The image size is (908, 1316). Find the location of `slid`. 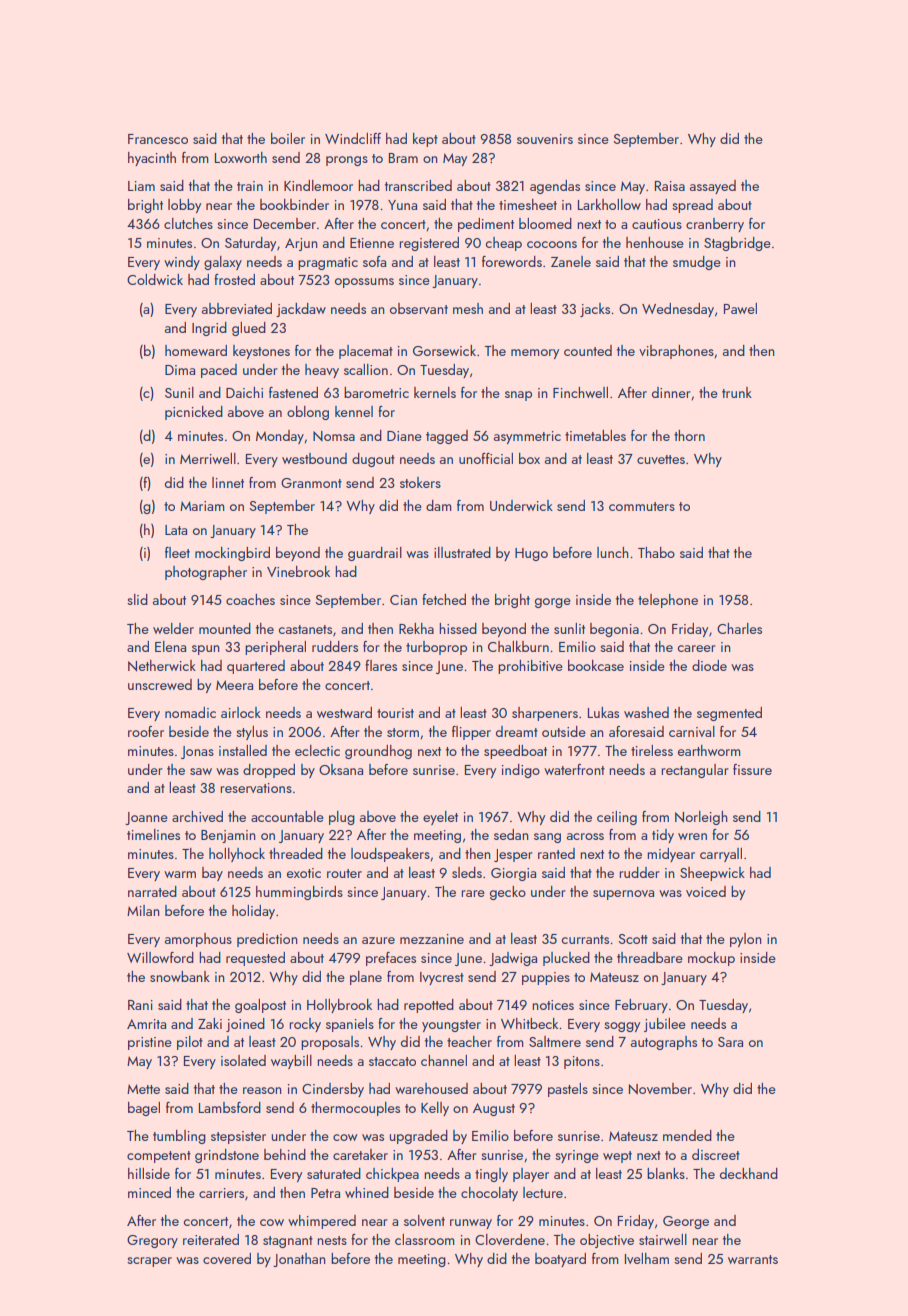

slid is located at coordinates (137, 599).
